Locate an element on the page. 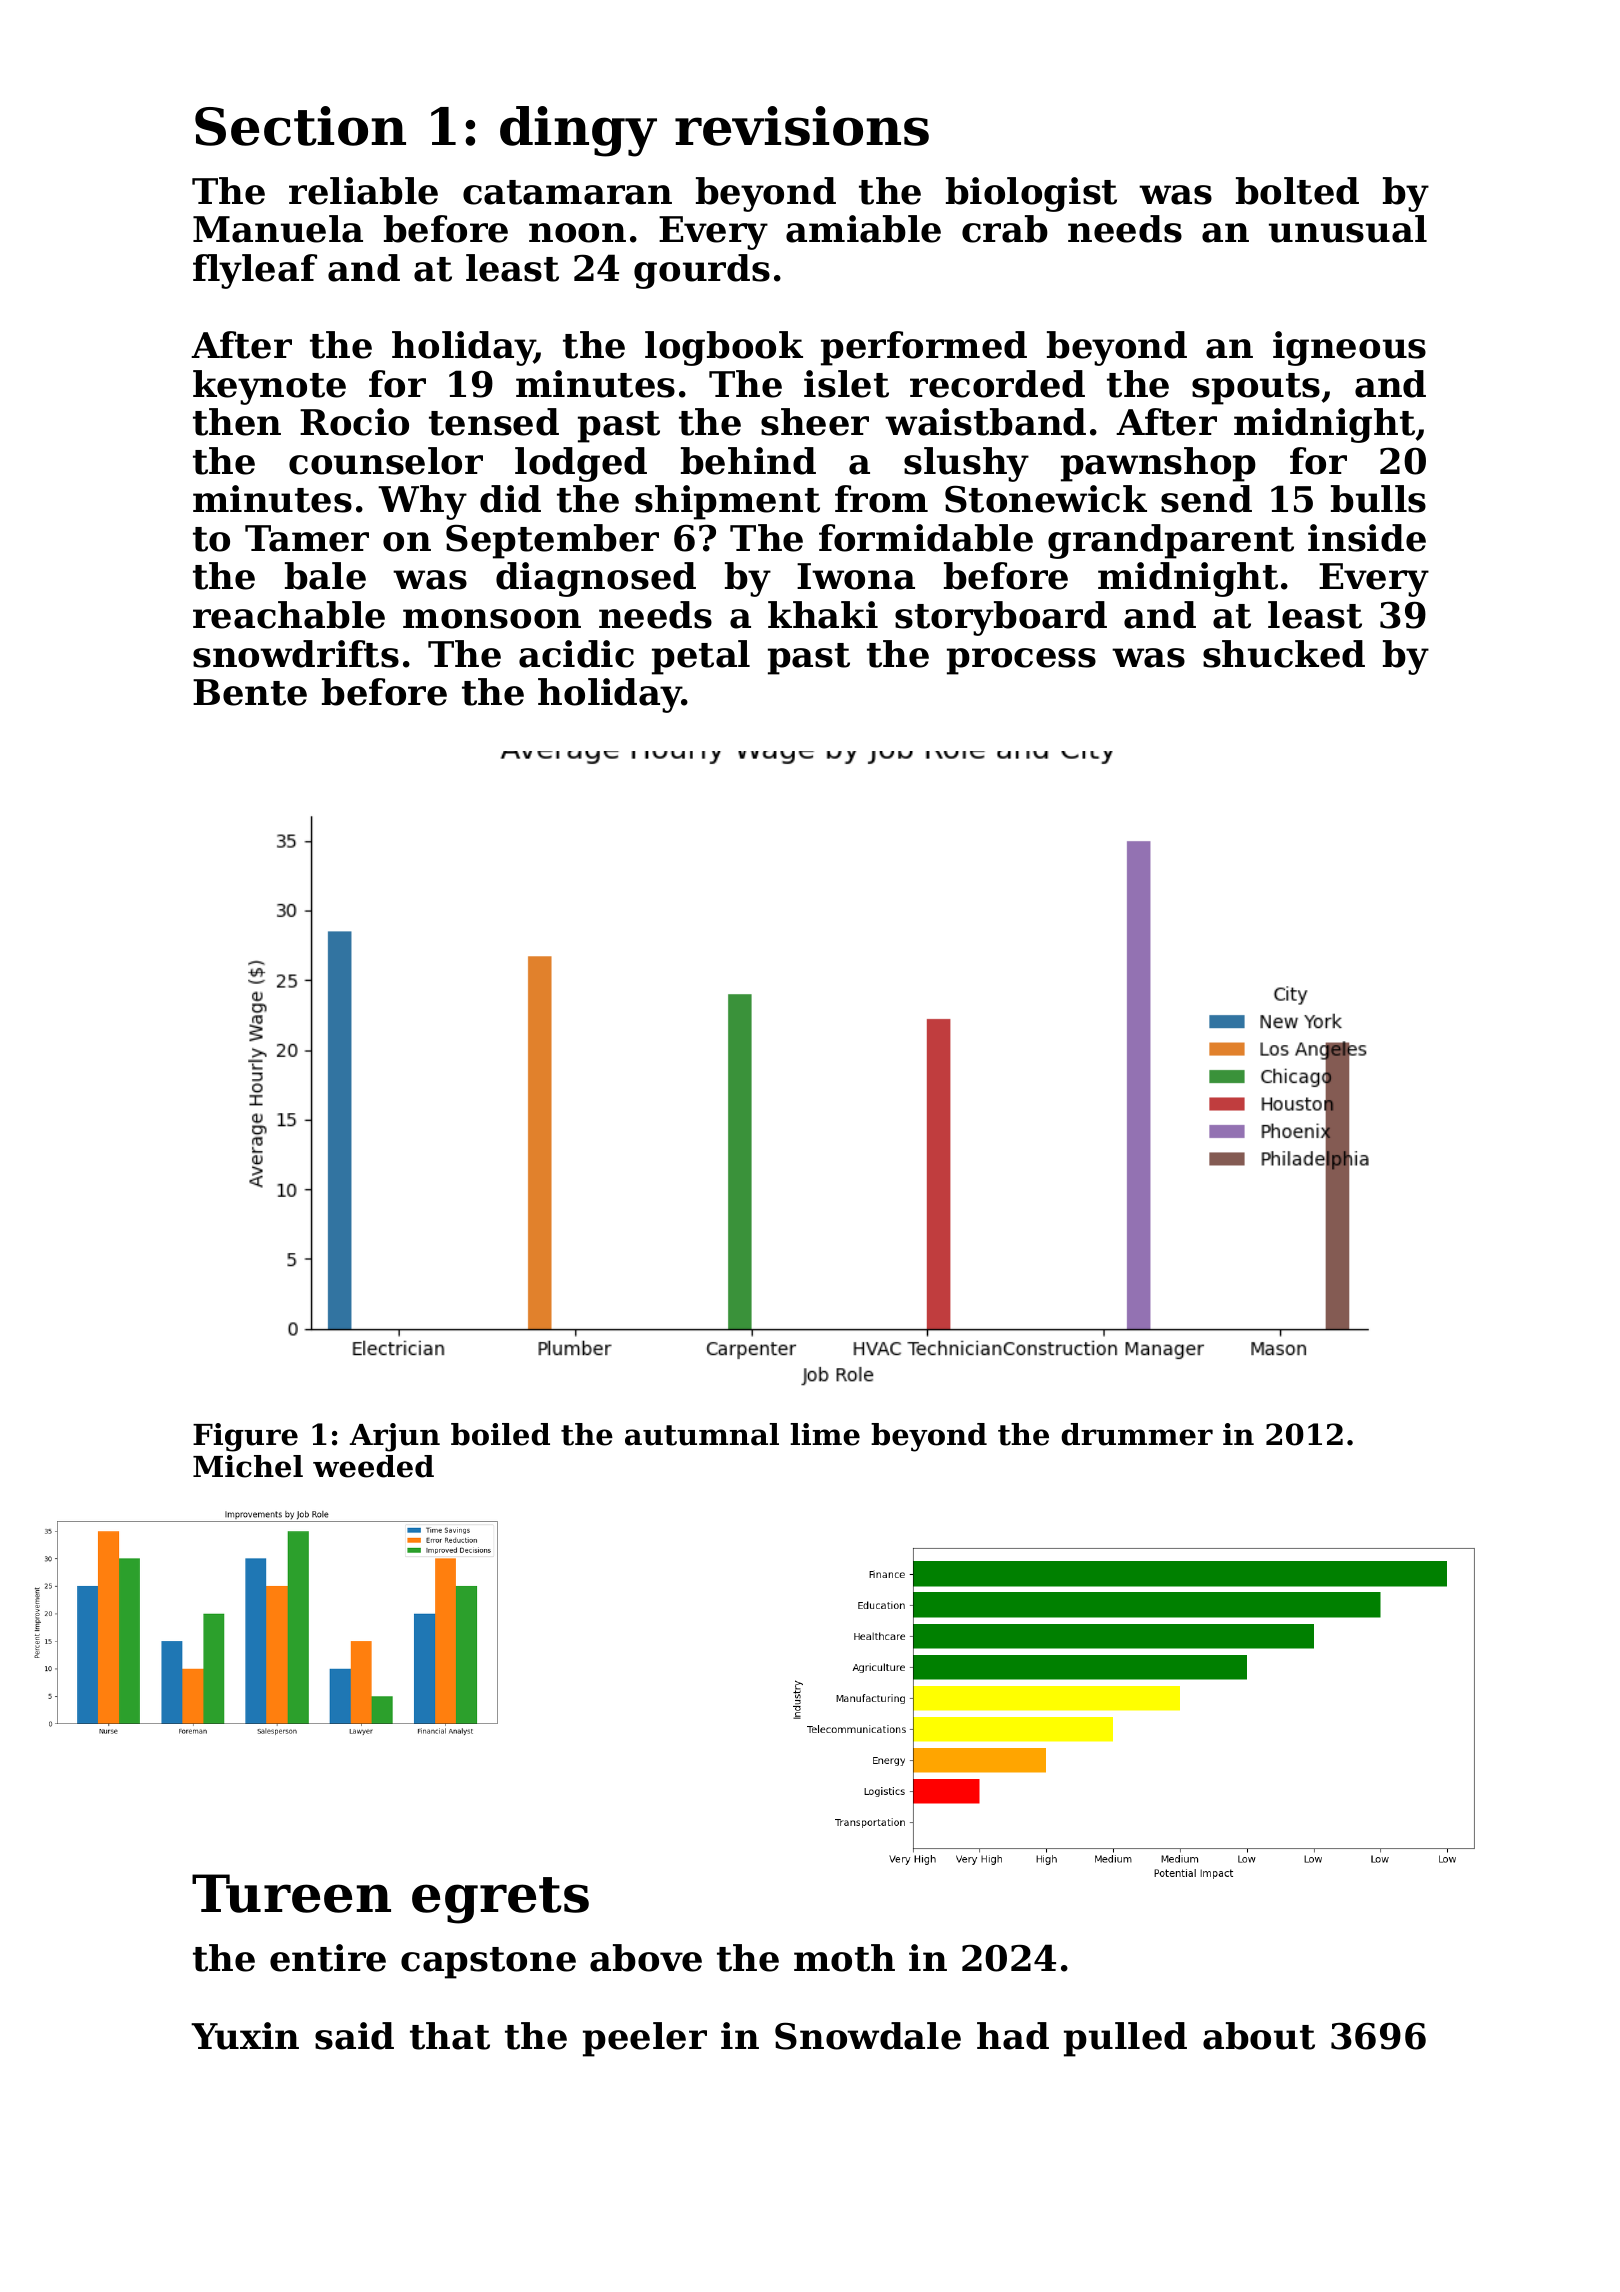 The height and width of the page is (2292, 1620). khaki is located at coordinates (823, 615).
